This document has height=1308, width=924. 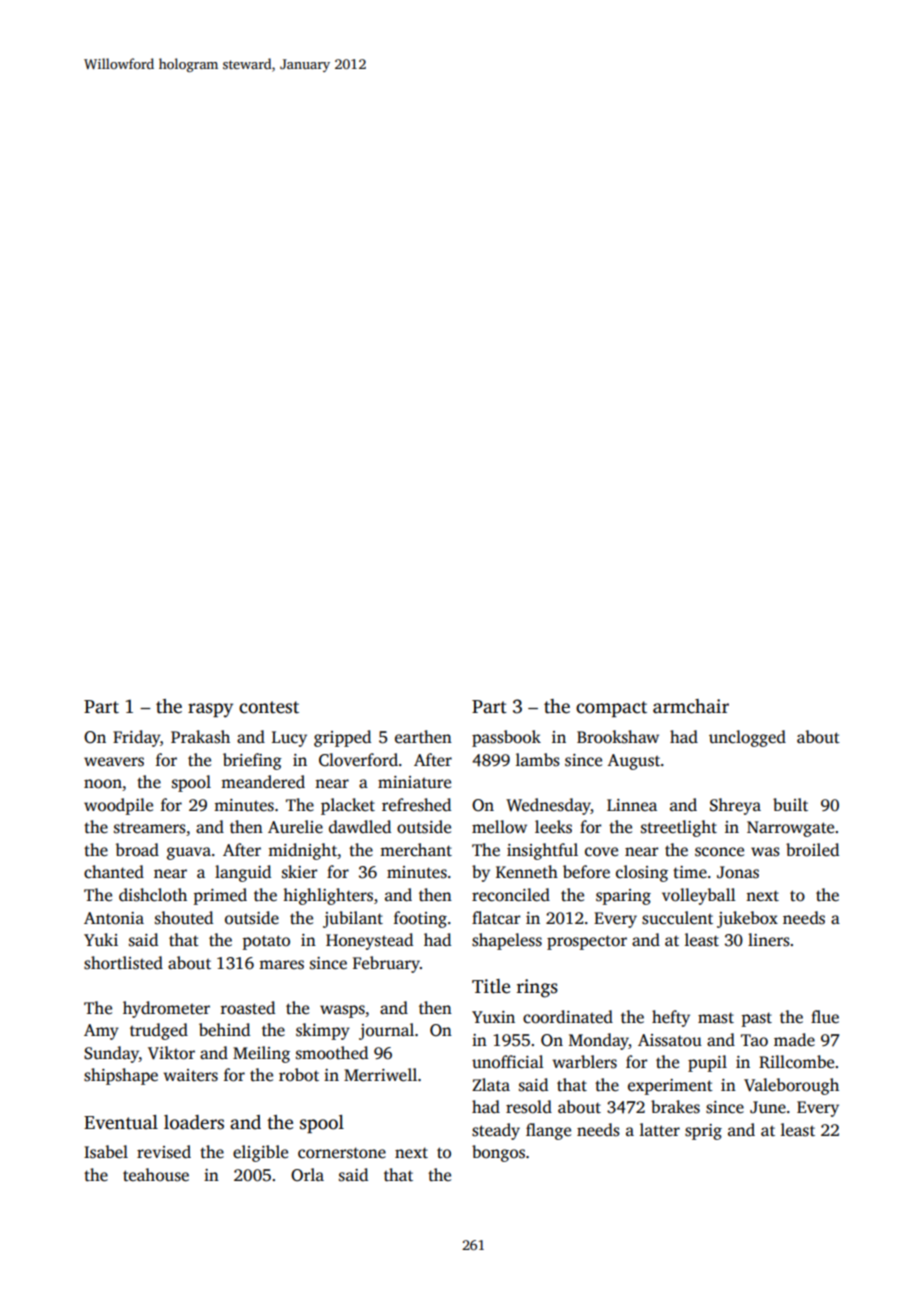 What do you see at coordinates (194, 1122) in the document?
I see `loaders` at bounding box center [194, 1122].
